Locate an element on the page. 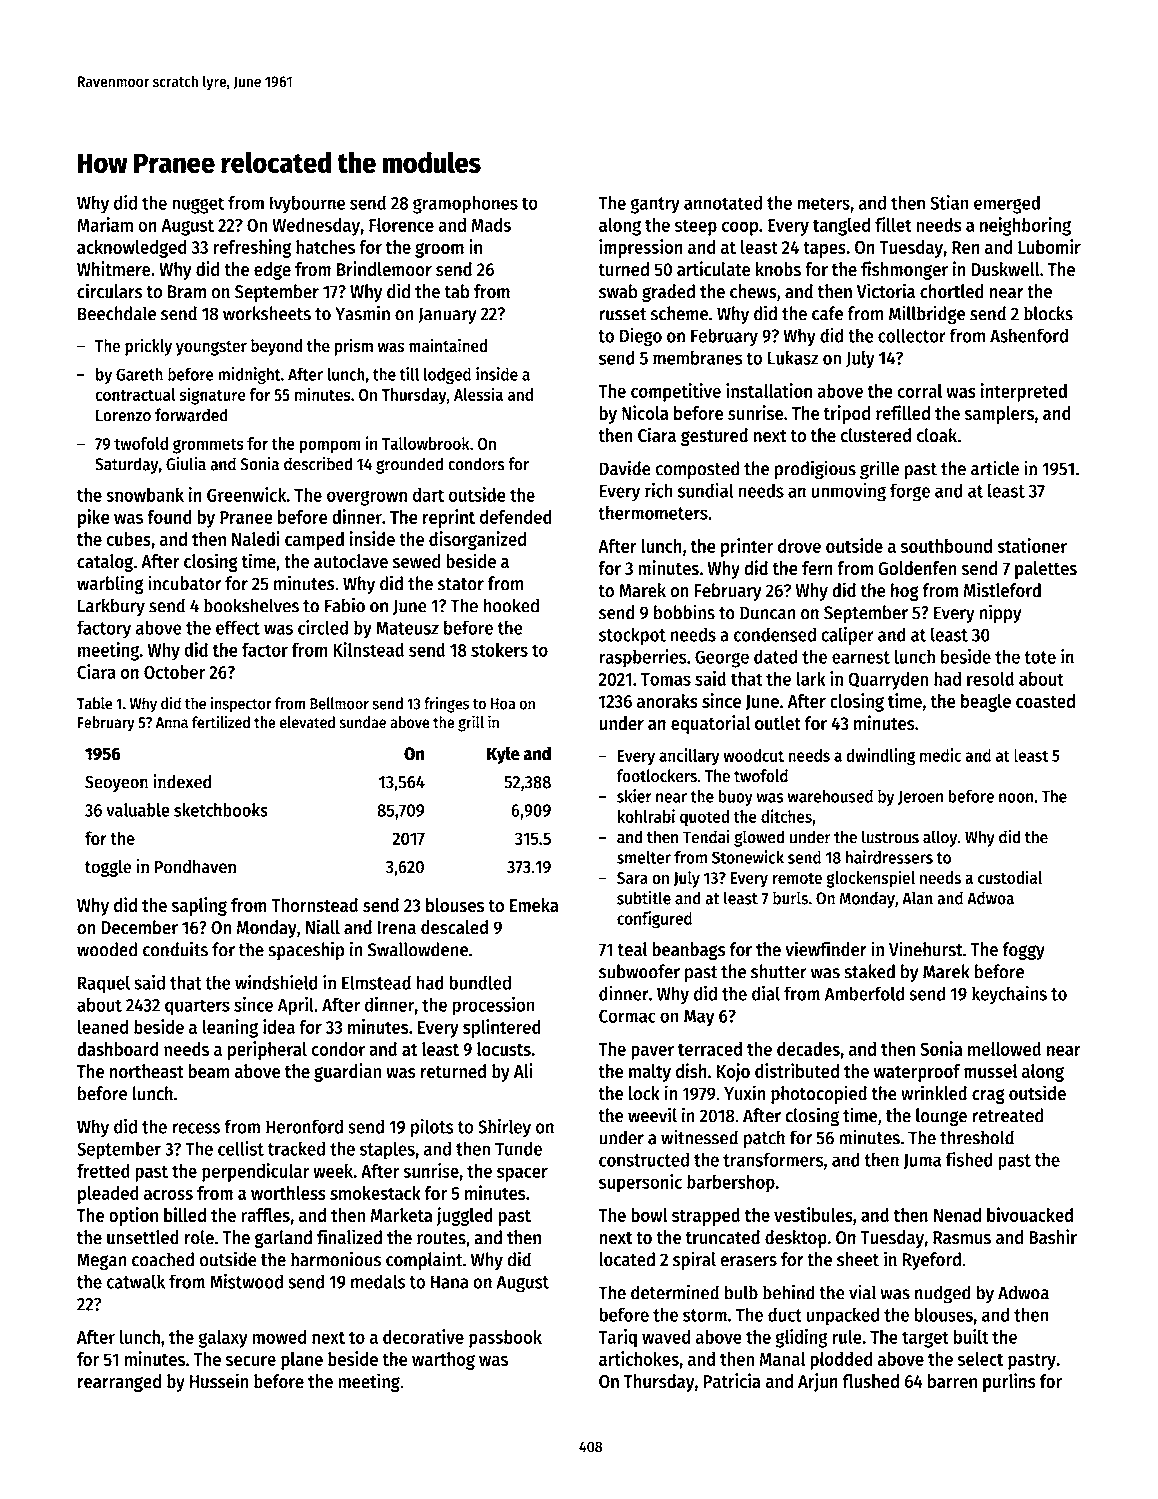 This document has height=1499, width=1158. Raquel is located at coordinates (104, 984).
